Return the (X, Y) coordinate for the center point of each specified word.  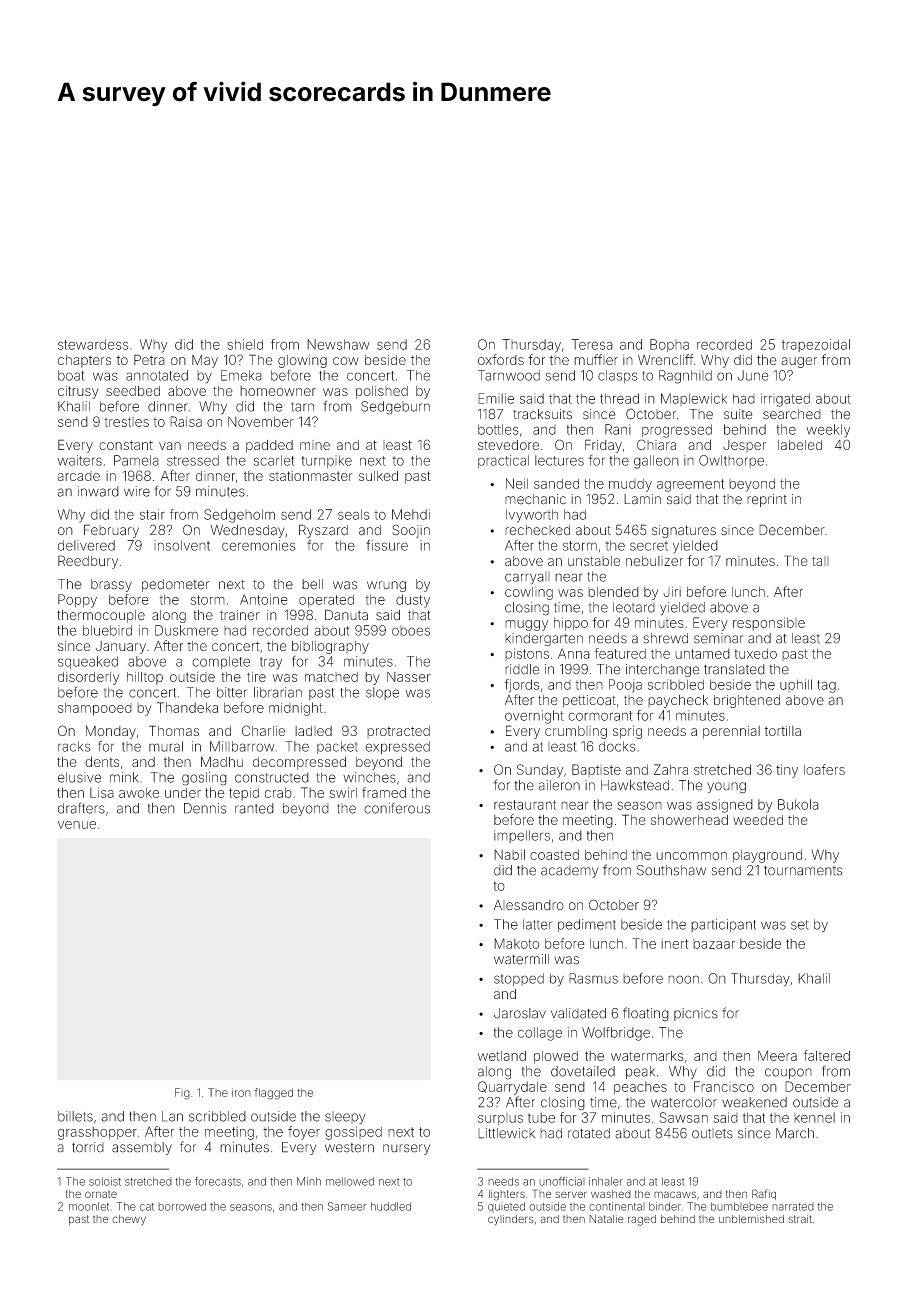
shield (245, 344)
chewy (129, 1220)
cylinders (511, 1220)
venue (77, 825)
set (800, 925)
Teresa (592, 344)
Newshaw (338, 344)
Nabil (509, 854)
